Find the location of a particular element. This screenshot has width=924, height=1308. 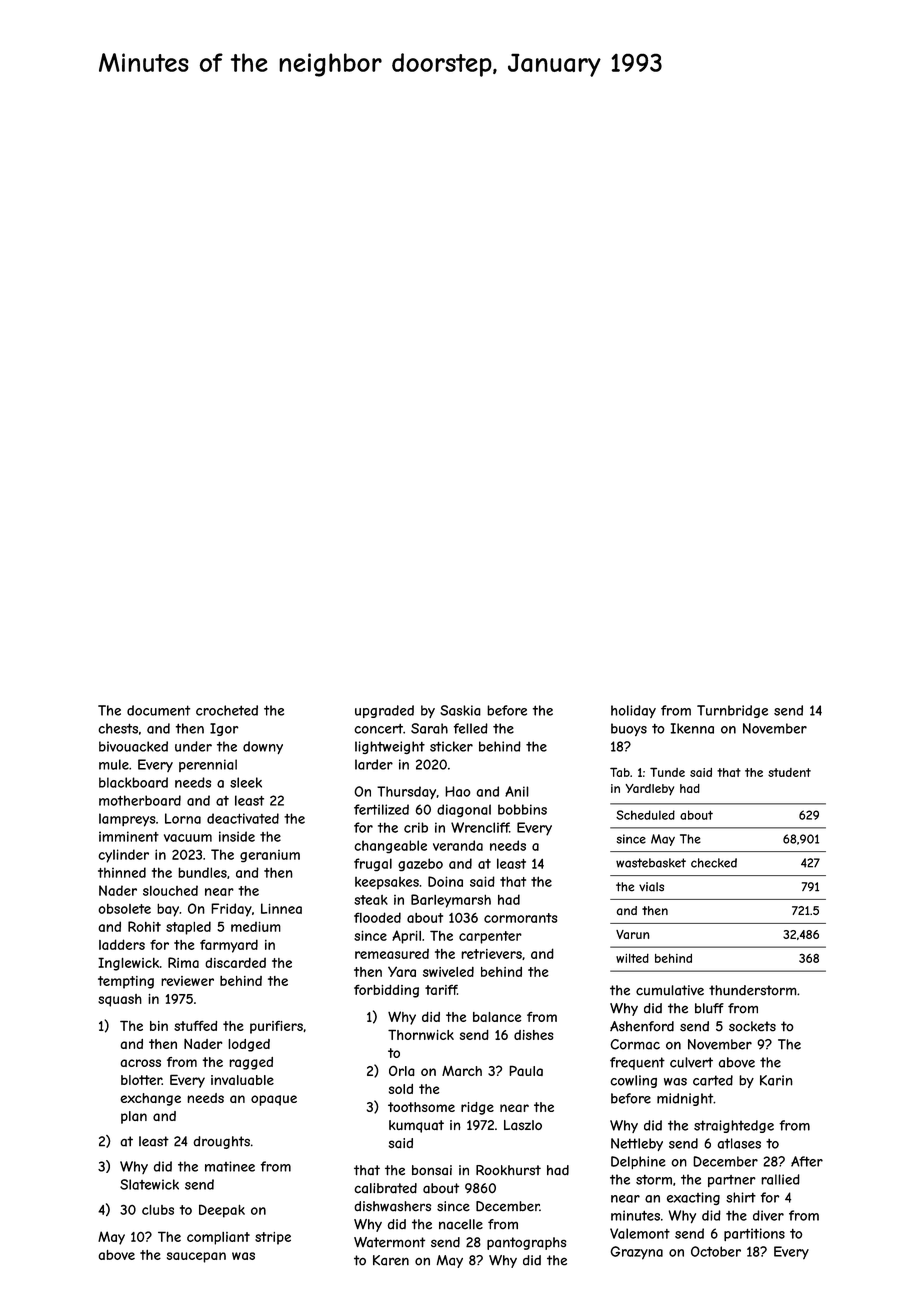

holiday is located at coordinates (633, 711).
